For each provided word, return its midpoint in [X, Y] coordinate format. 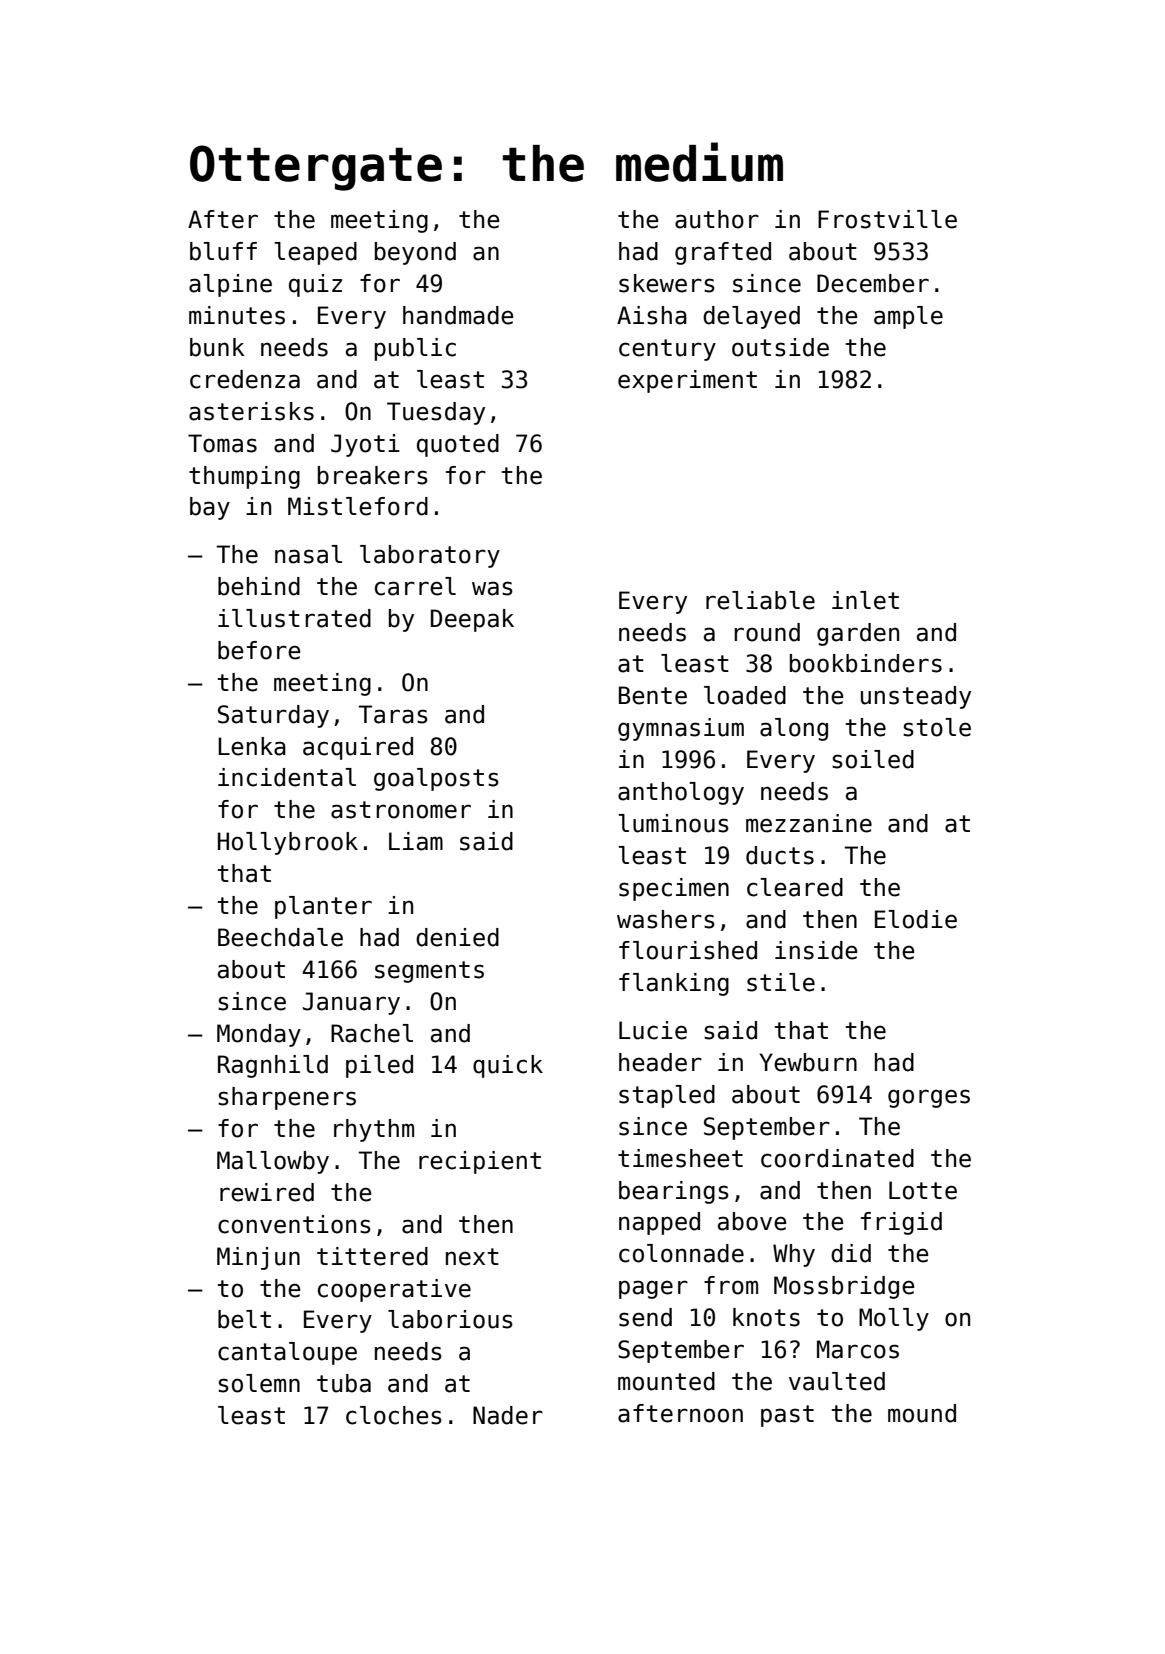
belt [244, 1319]
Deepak [472, 620]
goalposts [436, 779]
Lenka [252, 746]
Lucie [653, 1030]
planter [323, 907]
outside [780, 347]
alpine [230, 285]
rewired [267, 1192]
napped [659, 1223]
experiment [687, 381]
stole [937, 727]
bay [210, 508]
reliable [760, 600]
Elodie [916, 919]
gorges [929, 1098]
